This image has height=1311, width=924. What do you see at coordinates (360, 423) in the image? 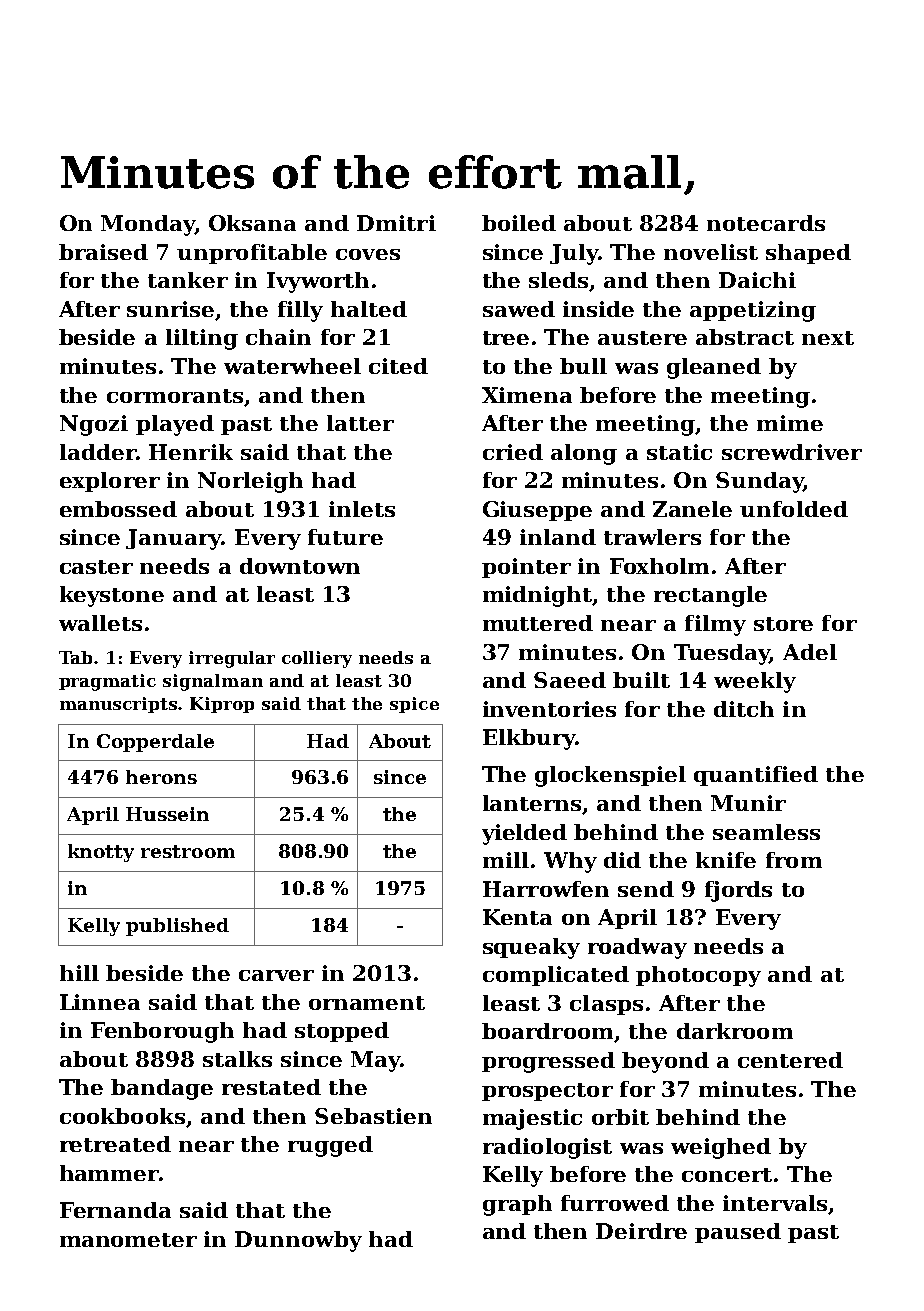
I see `latter` at bounding box center [360, 423].
